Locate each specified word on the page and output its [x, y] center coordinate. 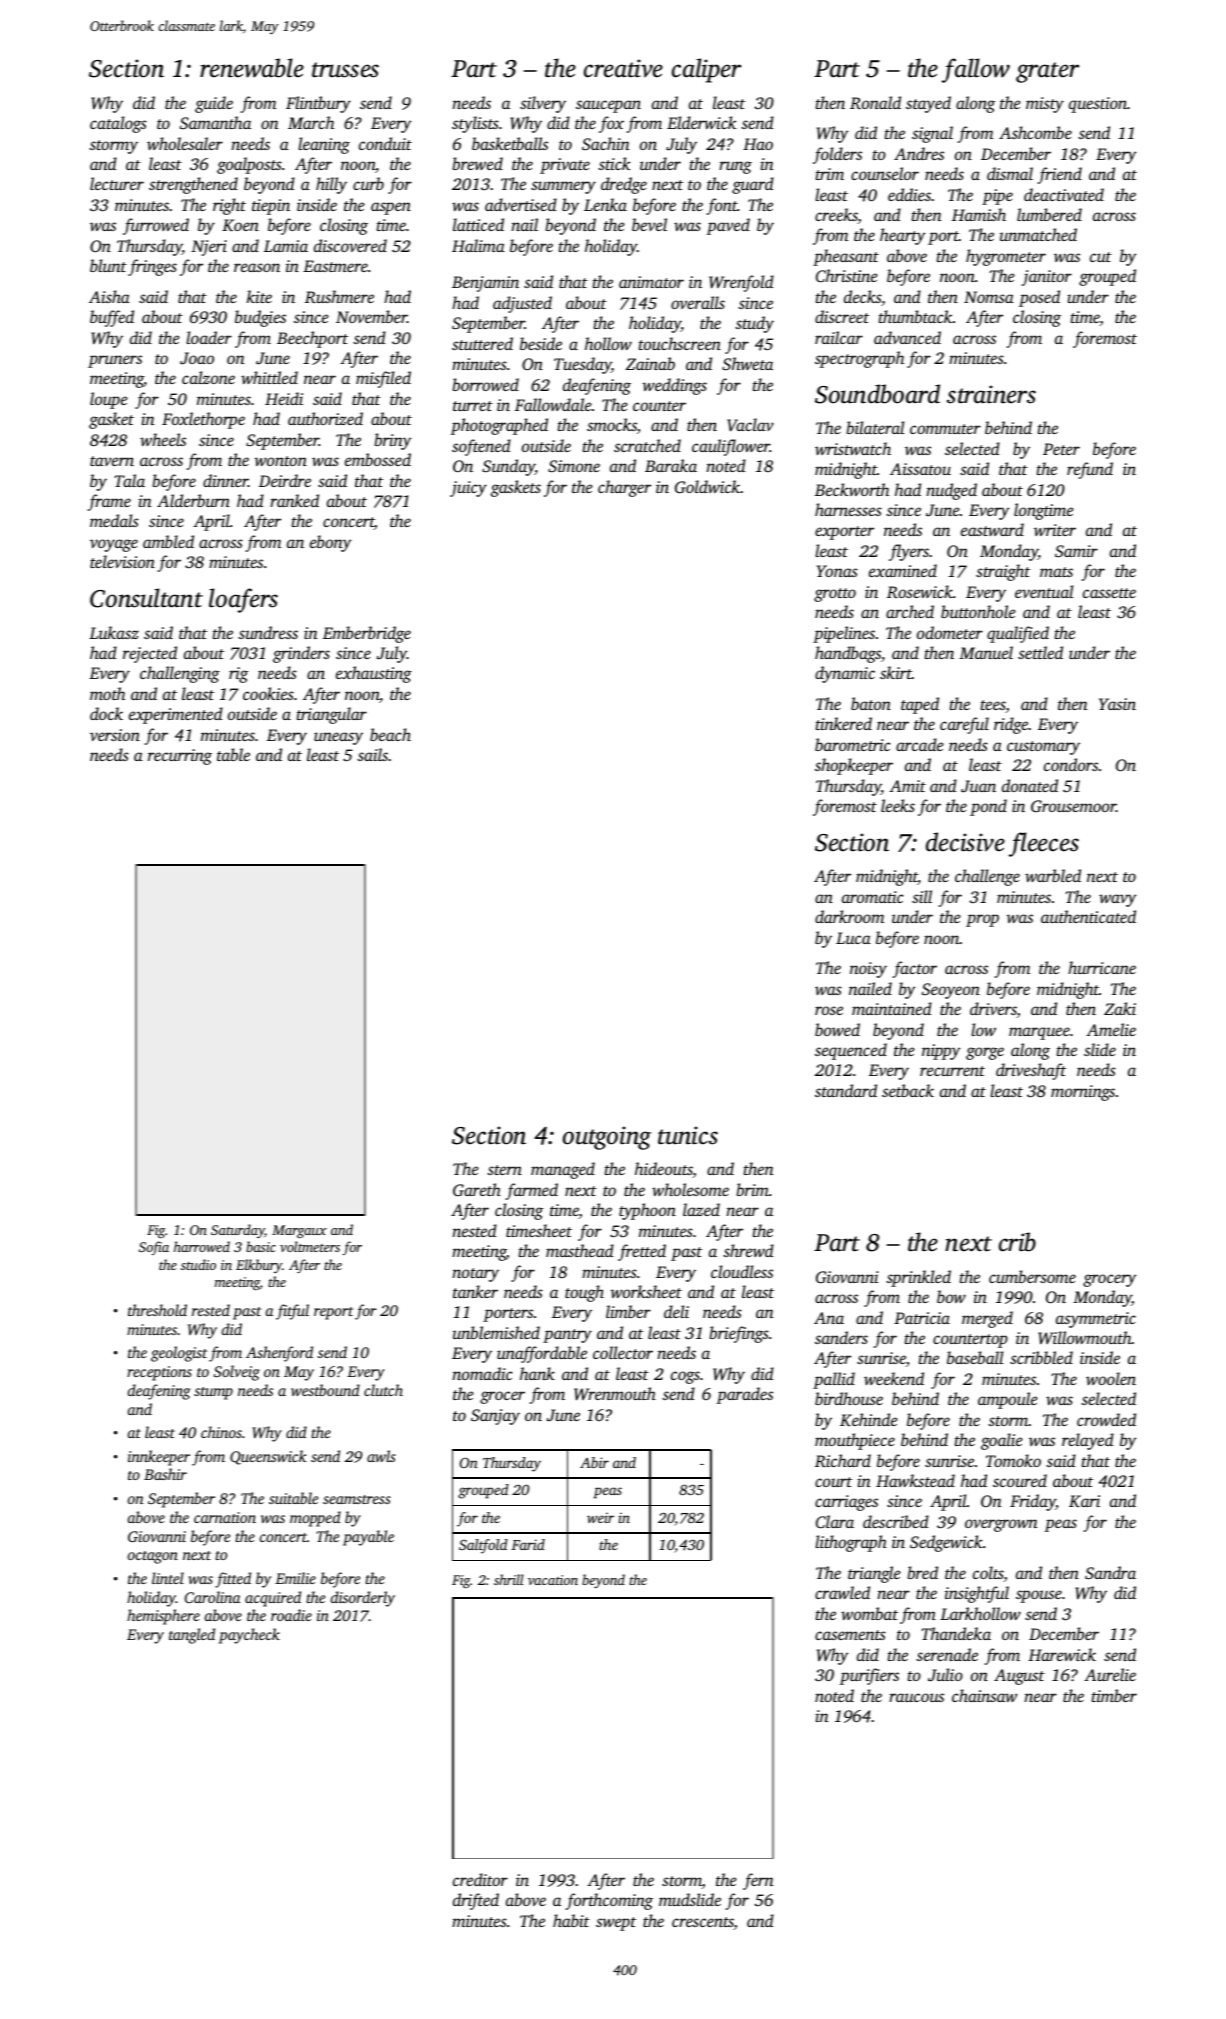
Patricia [922, 1318]
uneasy [338, 738]
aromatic [872, 897]
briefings [739, 1334]
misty [1045, 105]
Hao [758, 144]
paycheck [249, 1636]
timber [1114, 1695]
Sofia [154, 1248]
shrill [509, 1579]
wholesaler [185, 143]
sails [372, 754]
